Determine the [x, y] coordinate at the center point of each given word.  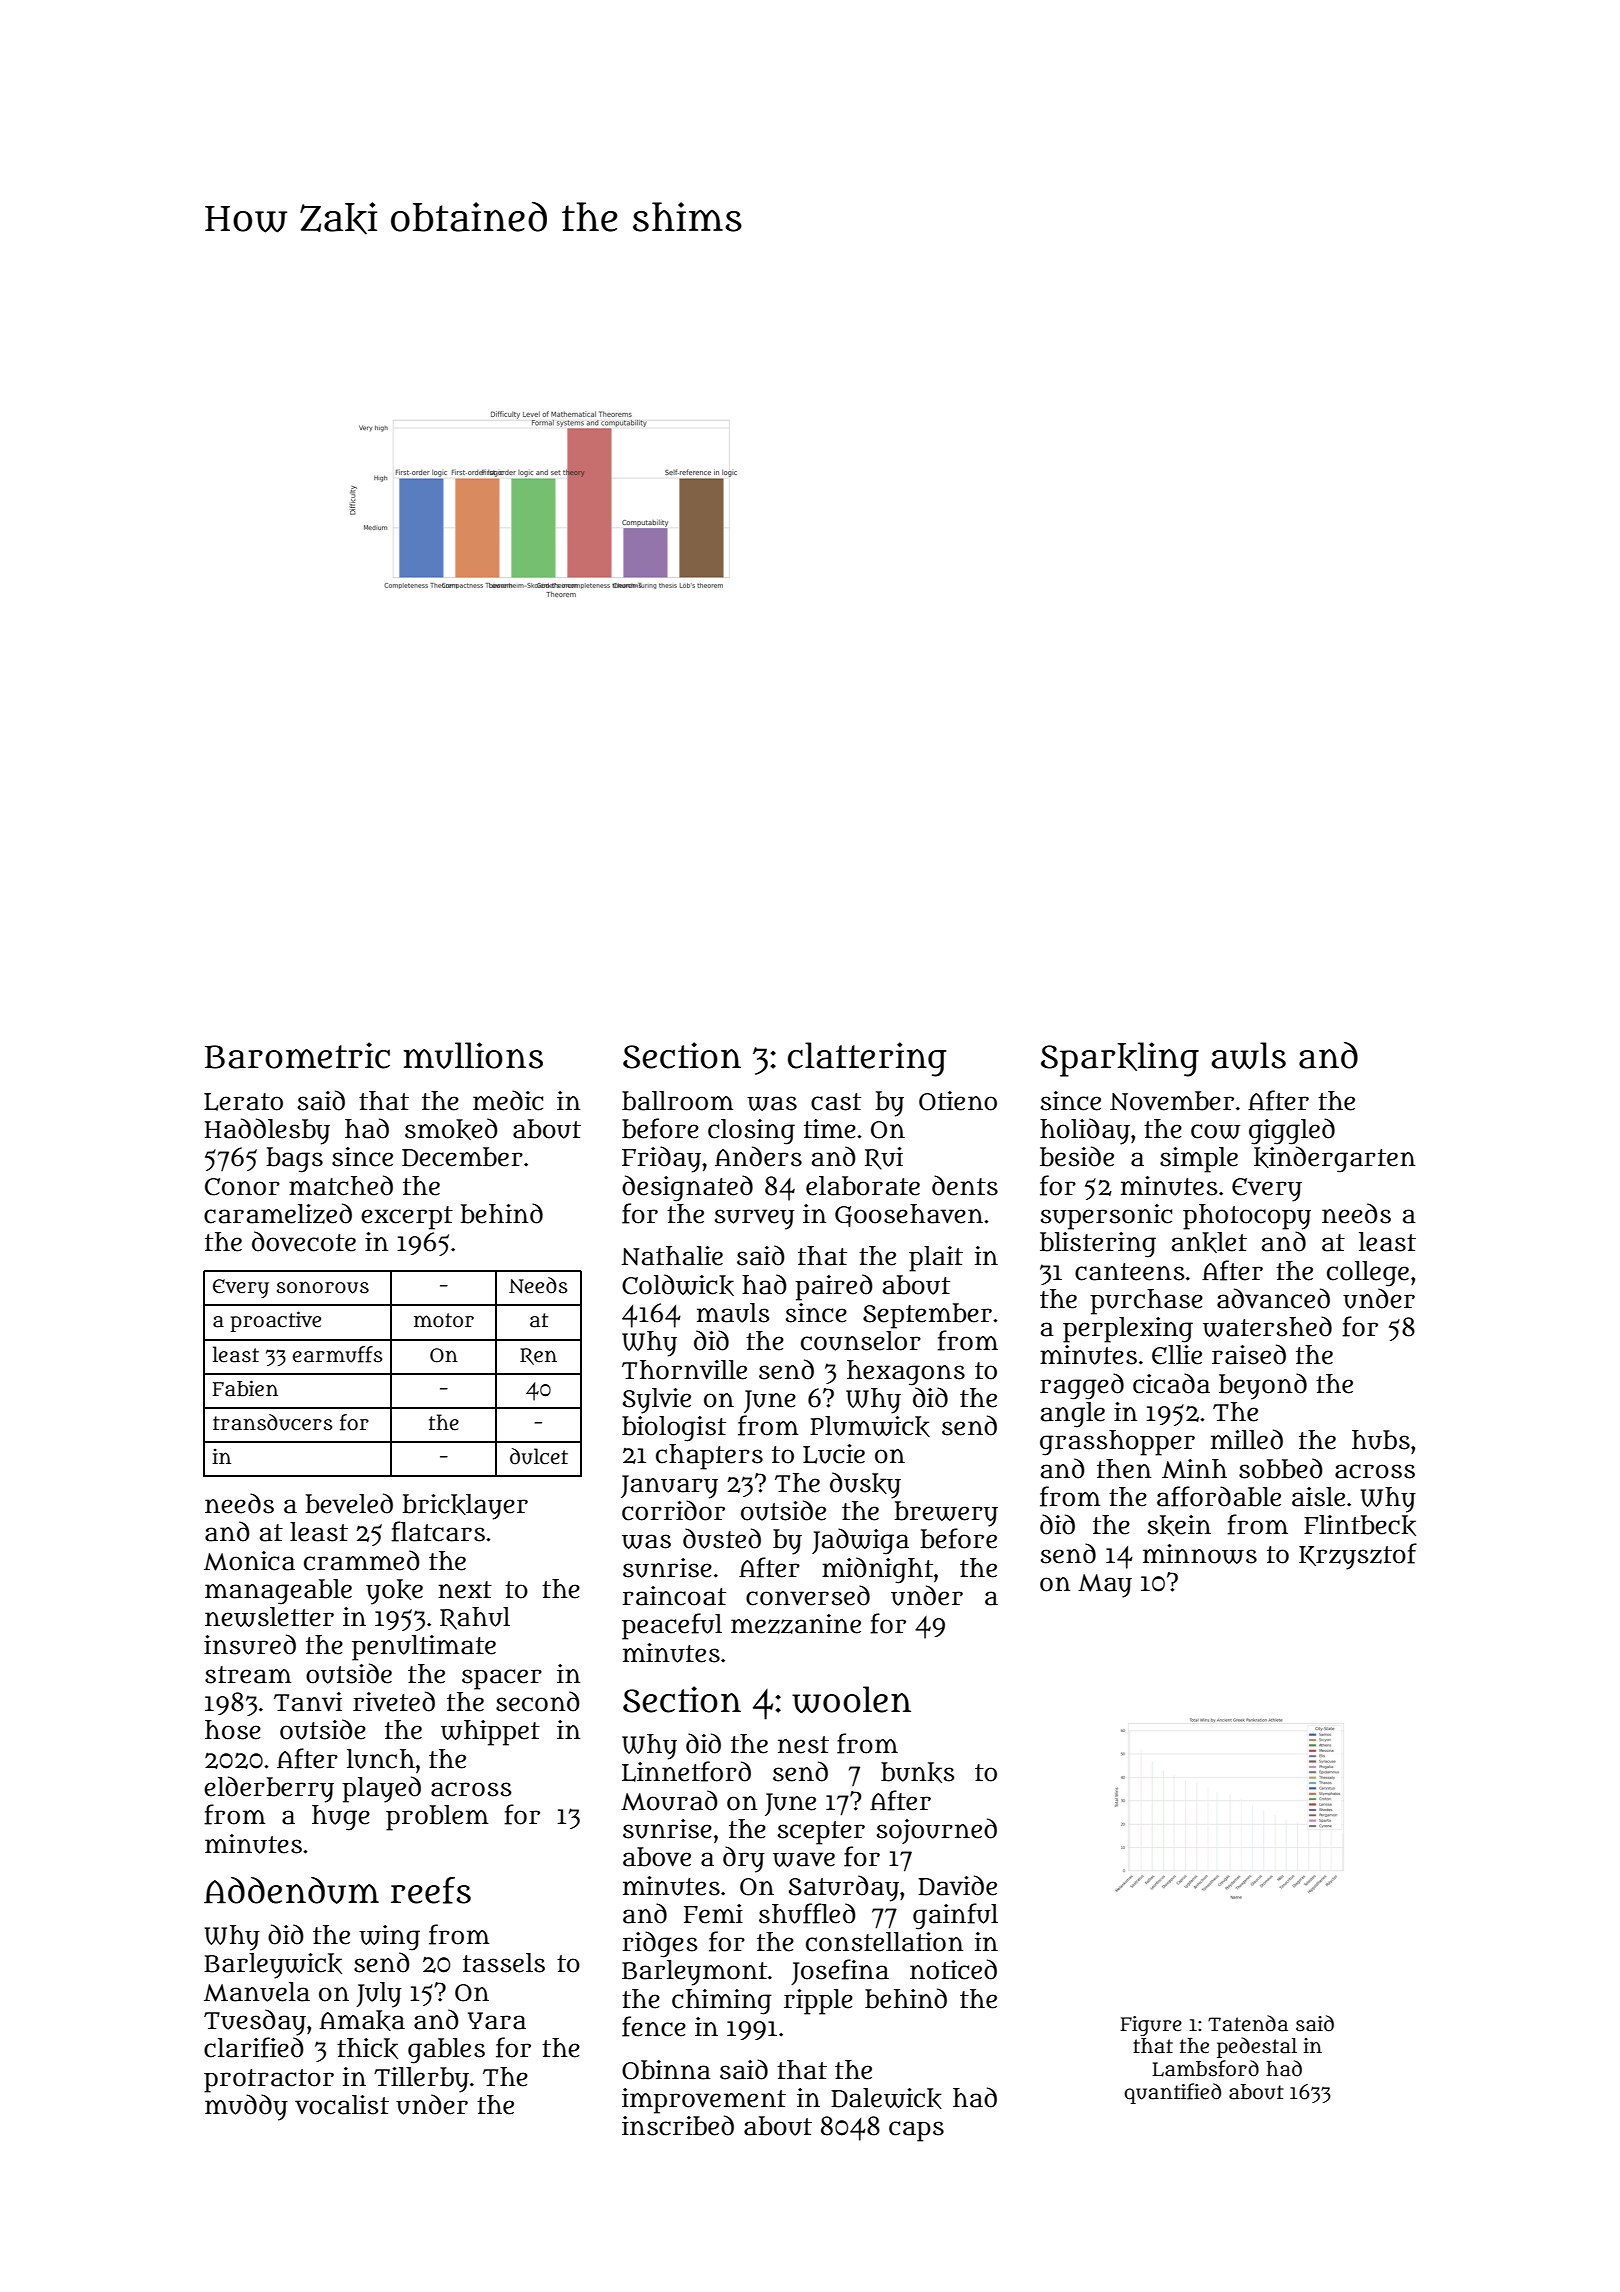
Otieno [958, 1101]
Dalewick [886, 2098]
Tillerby [421, 2080]
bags [294, 1160]
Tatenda [1248, 2023]
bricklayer [465, 1507]
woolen [851, 1699]
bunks [918, 1772]
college [1368, 1274]
